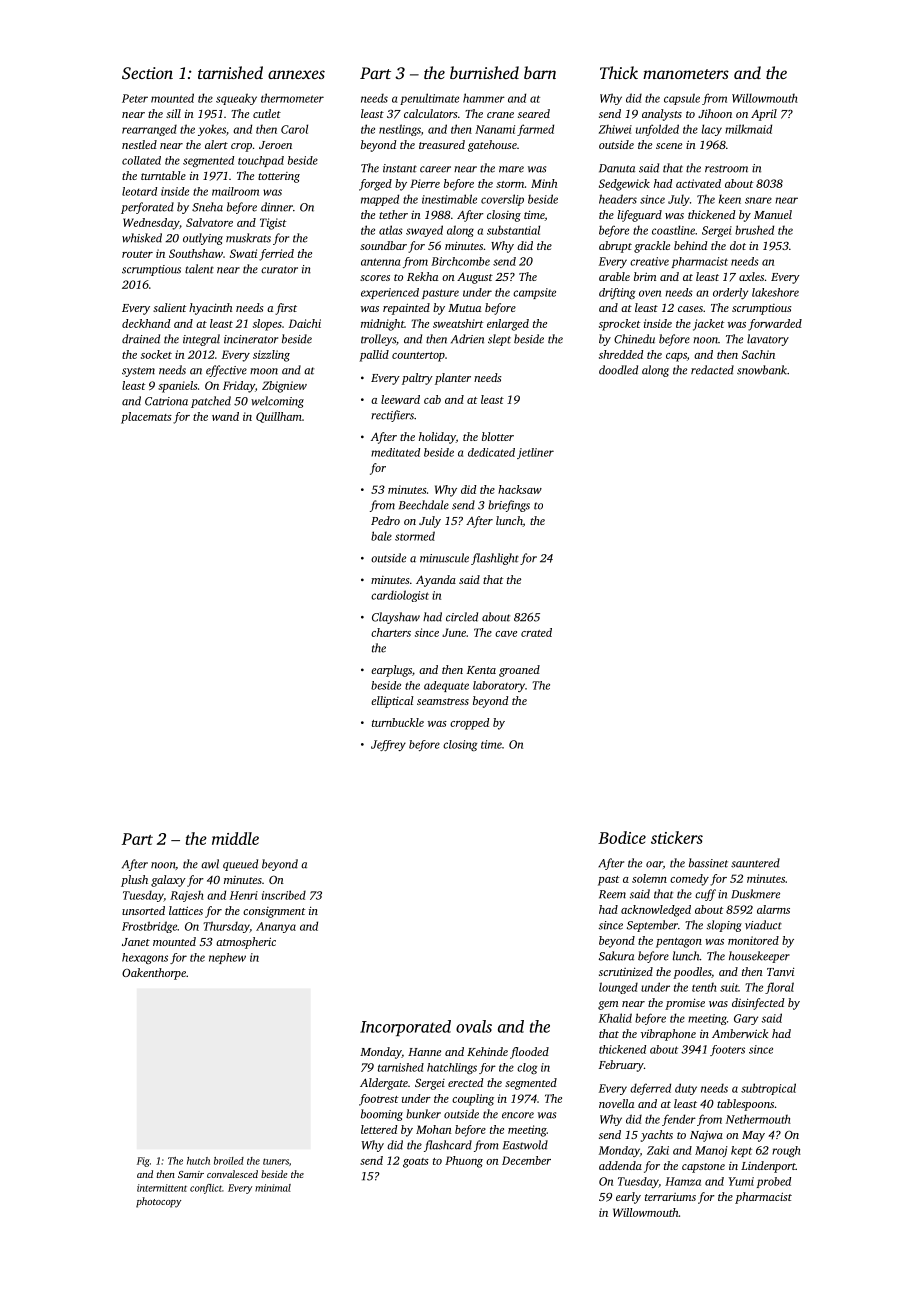  I want to click on Section, so click(147, 73).
